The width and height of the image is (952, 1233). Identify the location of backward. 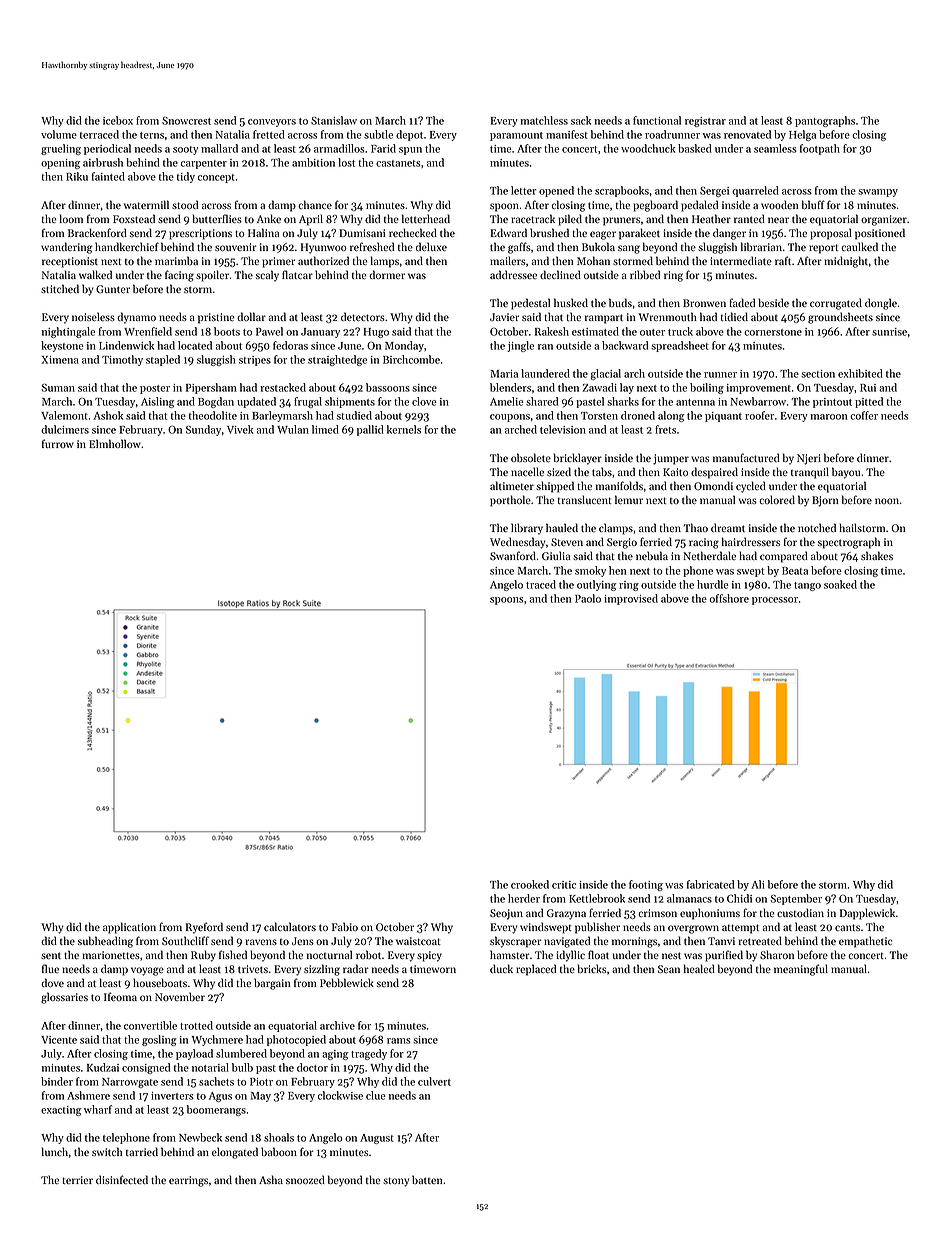
(625, 345).
